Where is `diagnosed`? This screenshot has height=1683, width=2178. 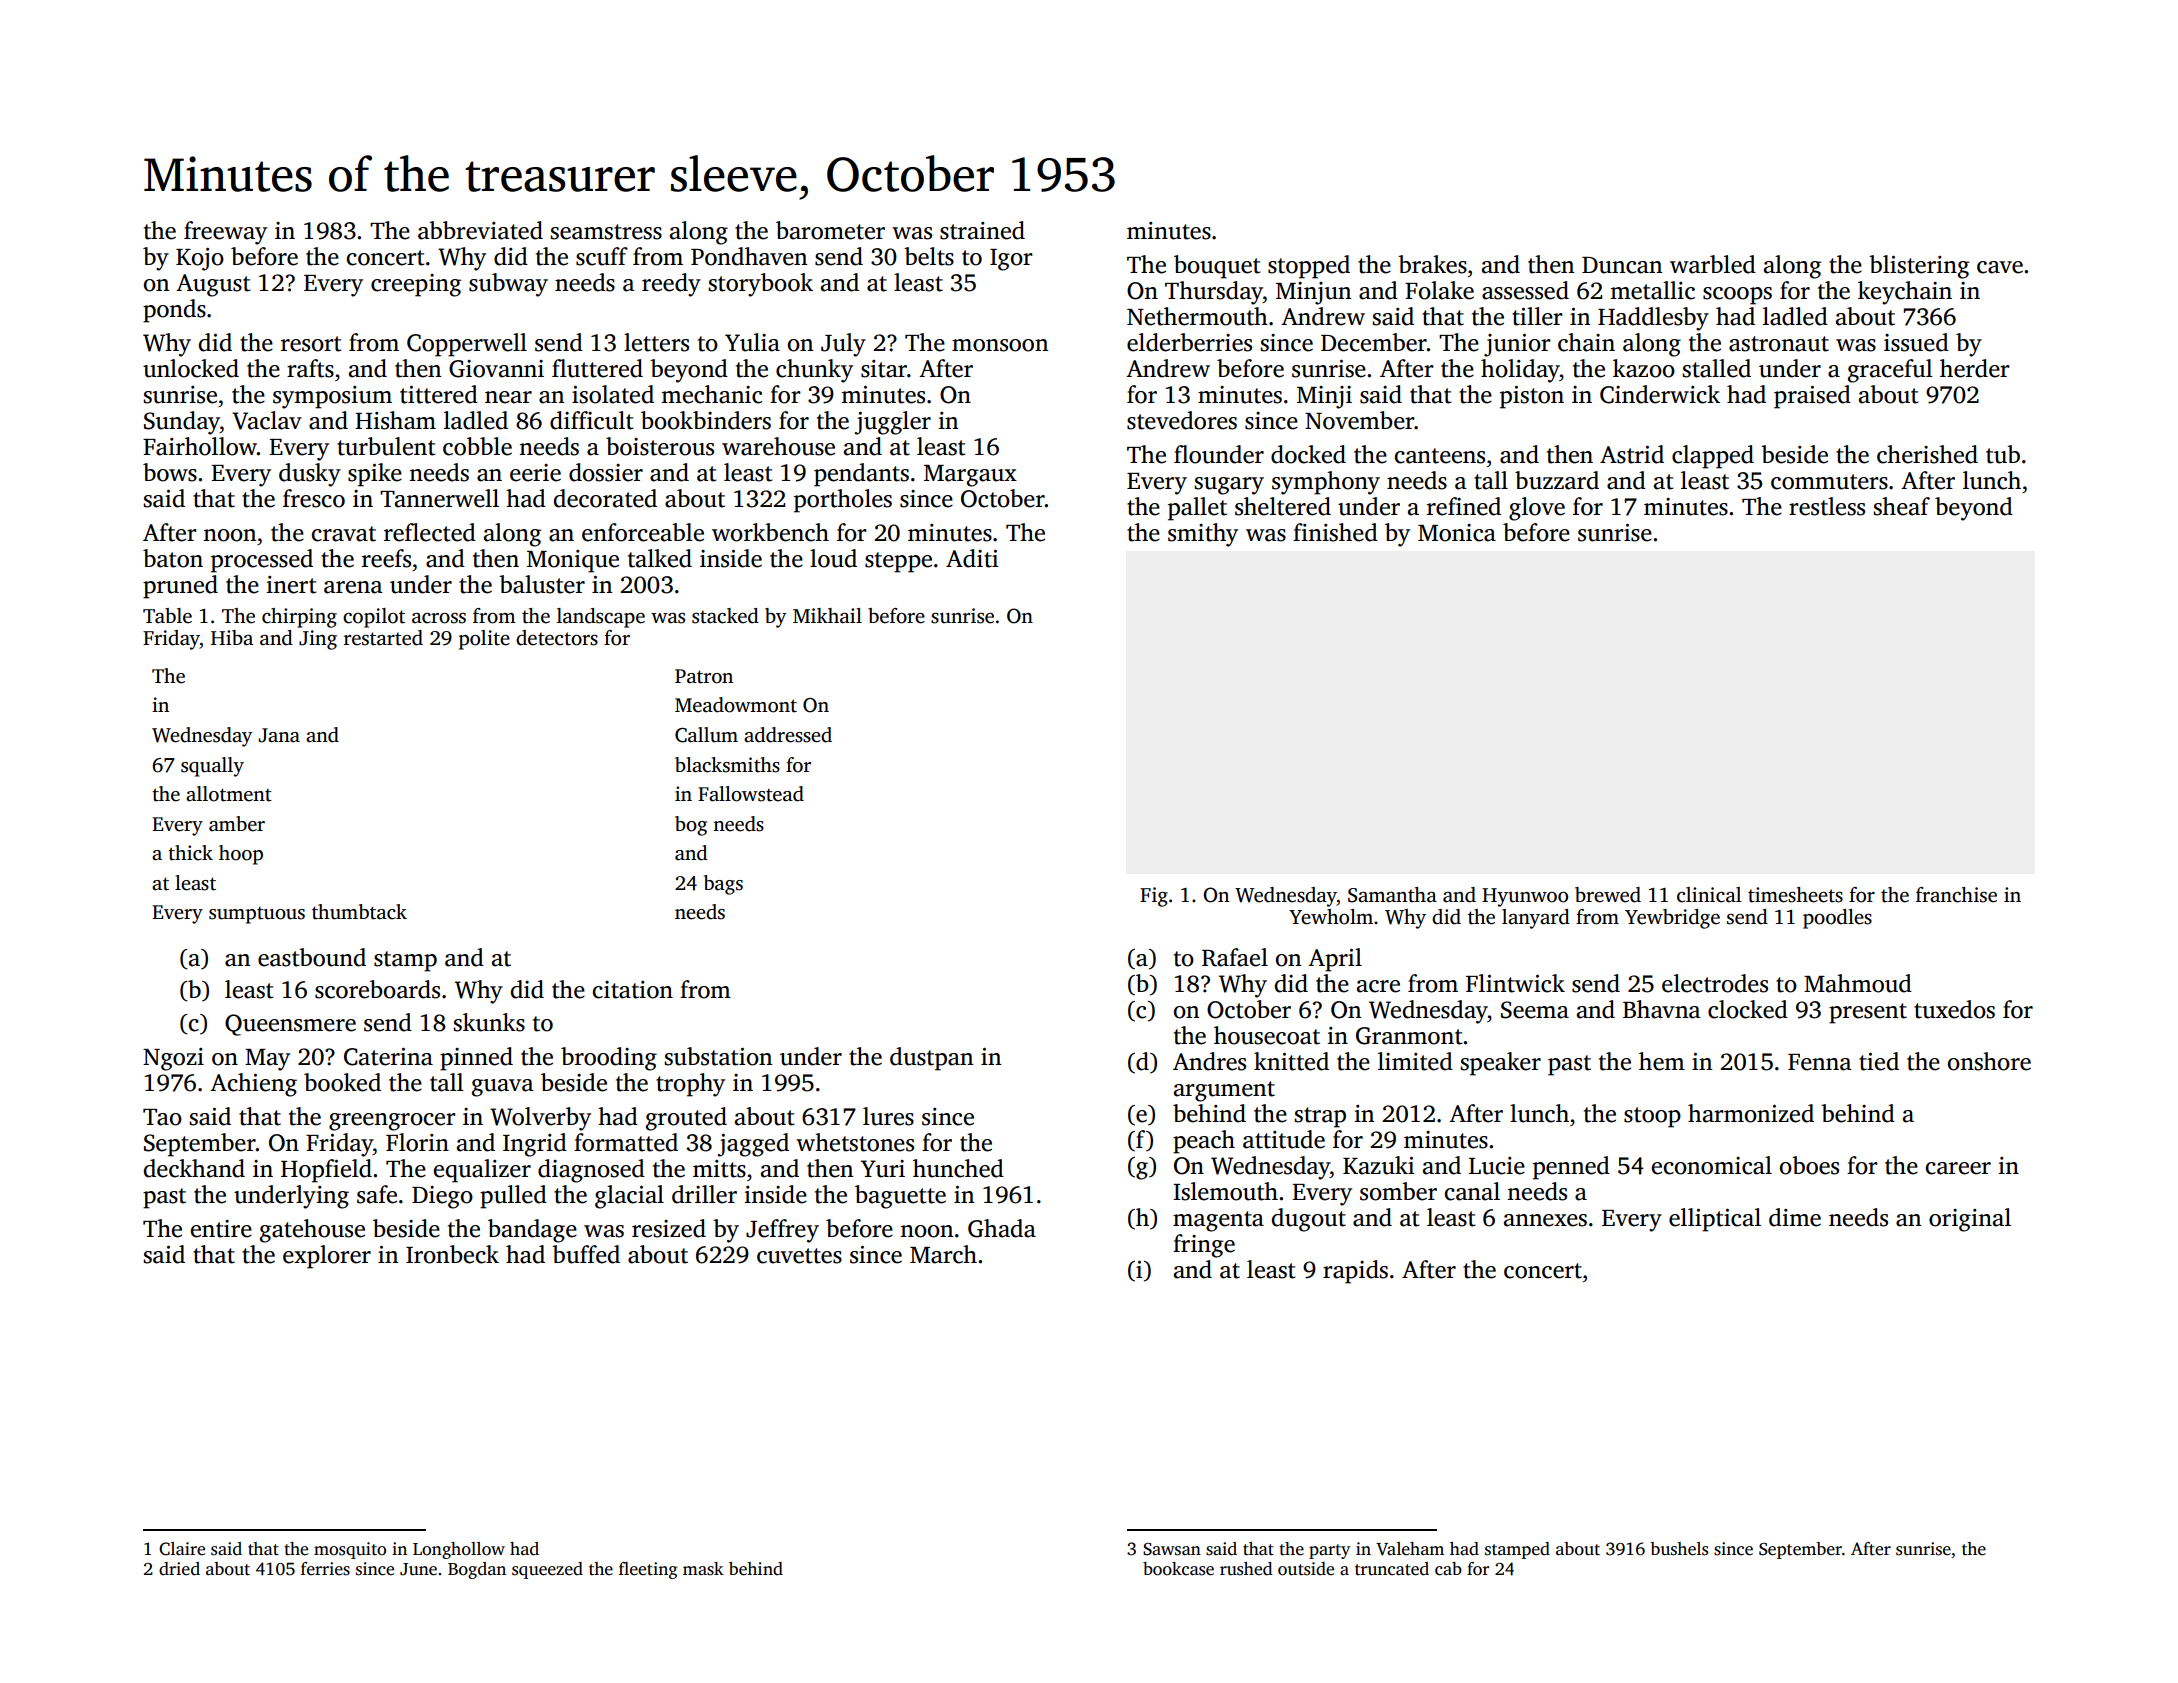
diagnosed is located at coordinates (591, 1171).
